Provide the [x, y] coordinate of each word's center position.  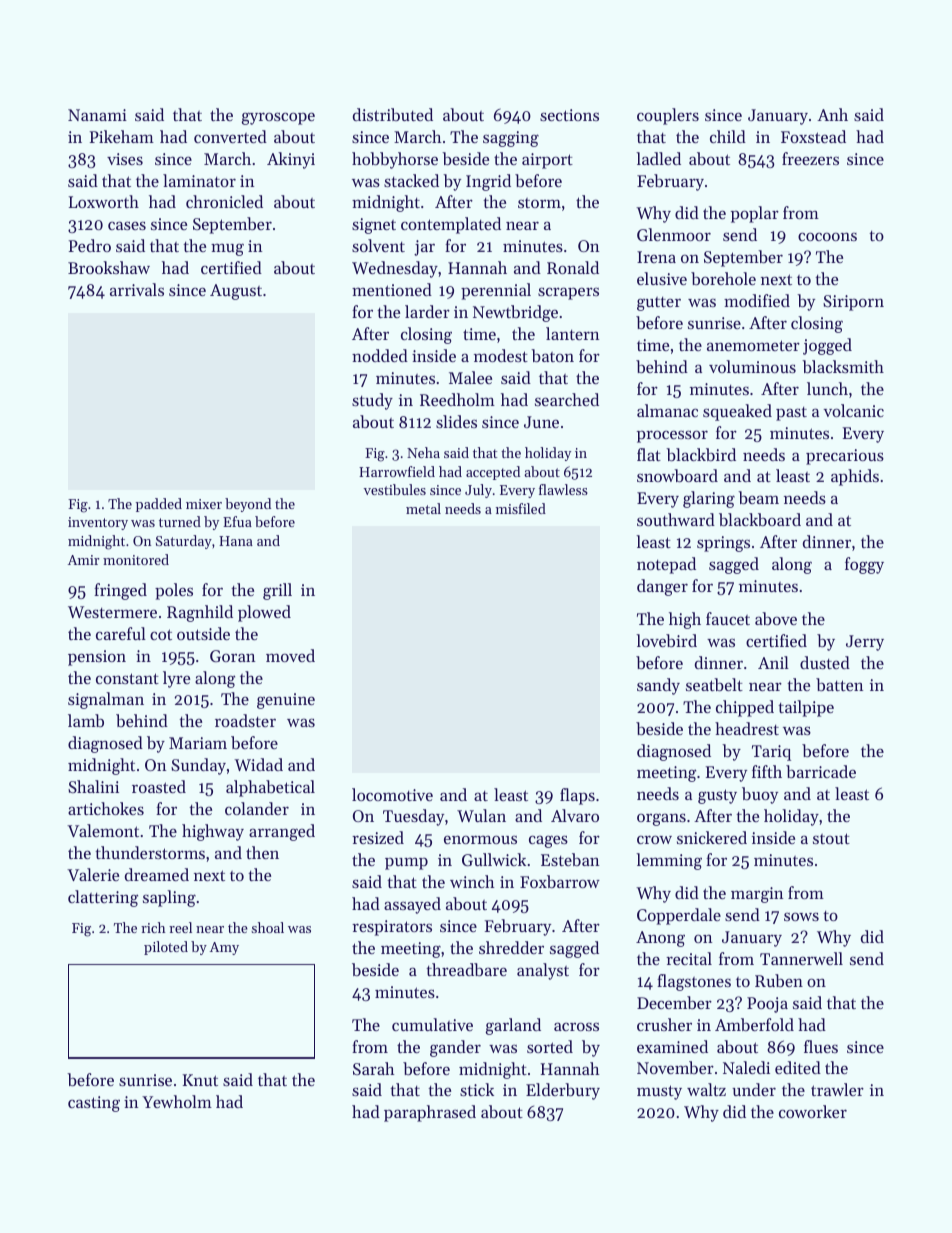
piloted [166, 948]
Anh [832, 114]
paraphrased [430, 1113]
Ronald [573, 267]
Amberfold [754, 1024]
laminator [199, 180]
